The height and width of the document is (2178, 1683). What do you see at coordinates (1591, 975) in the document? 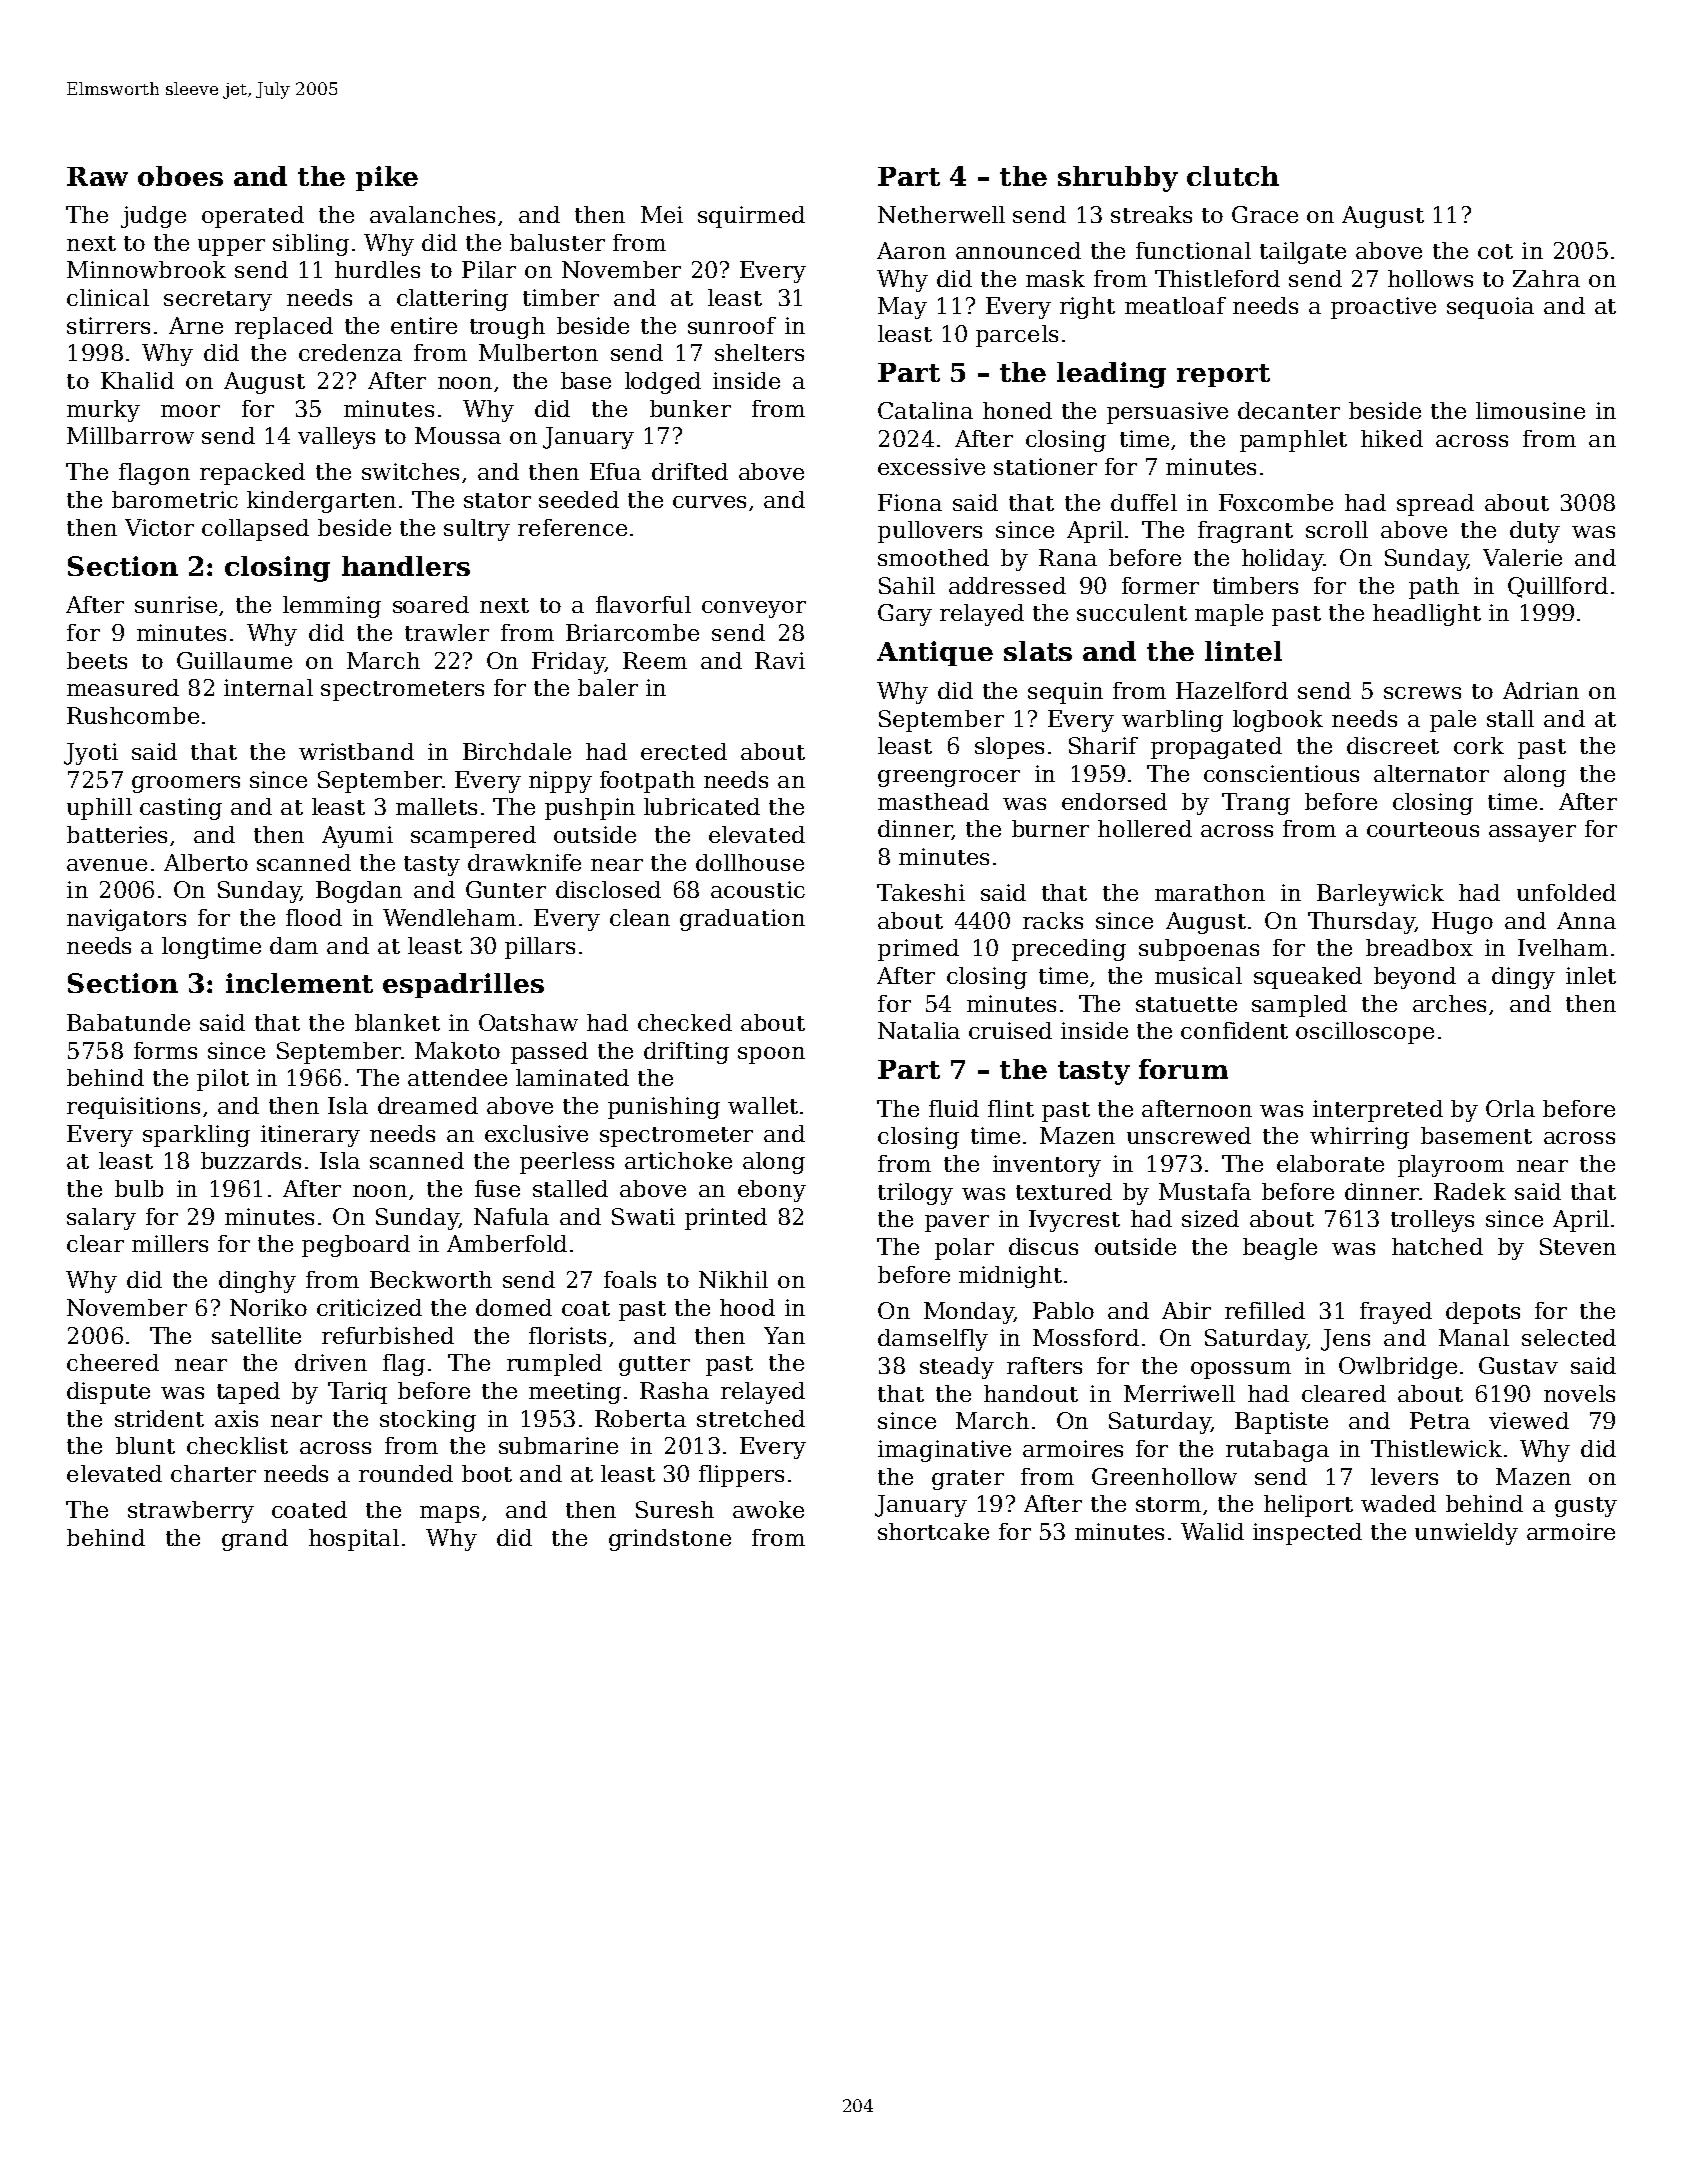
I see `inlet` at bounding box center [1591, 975].
